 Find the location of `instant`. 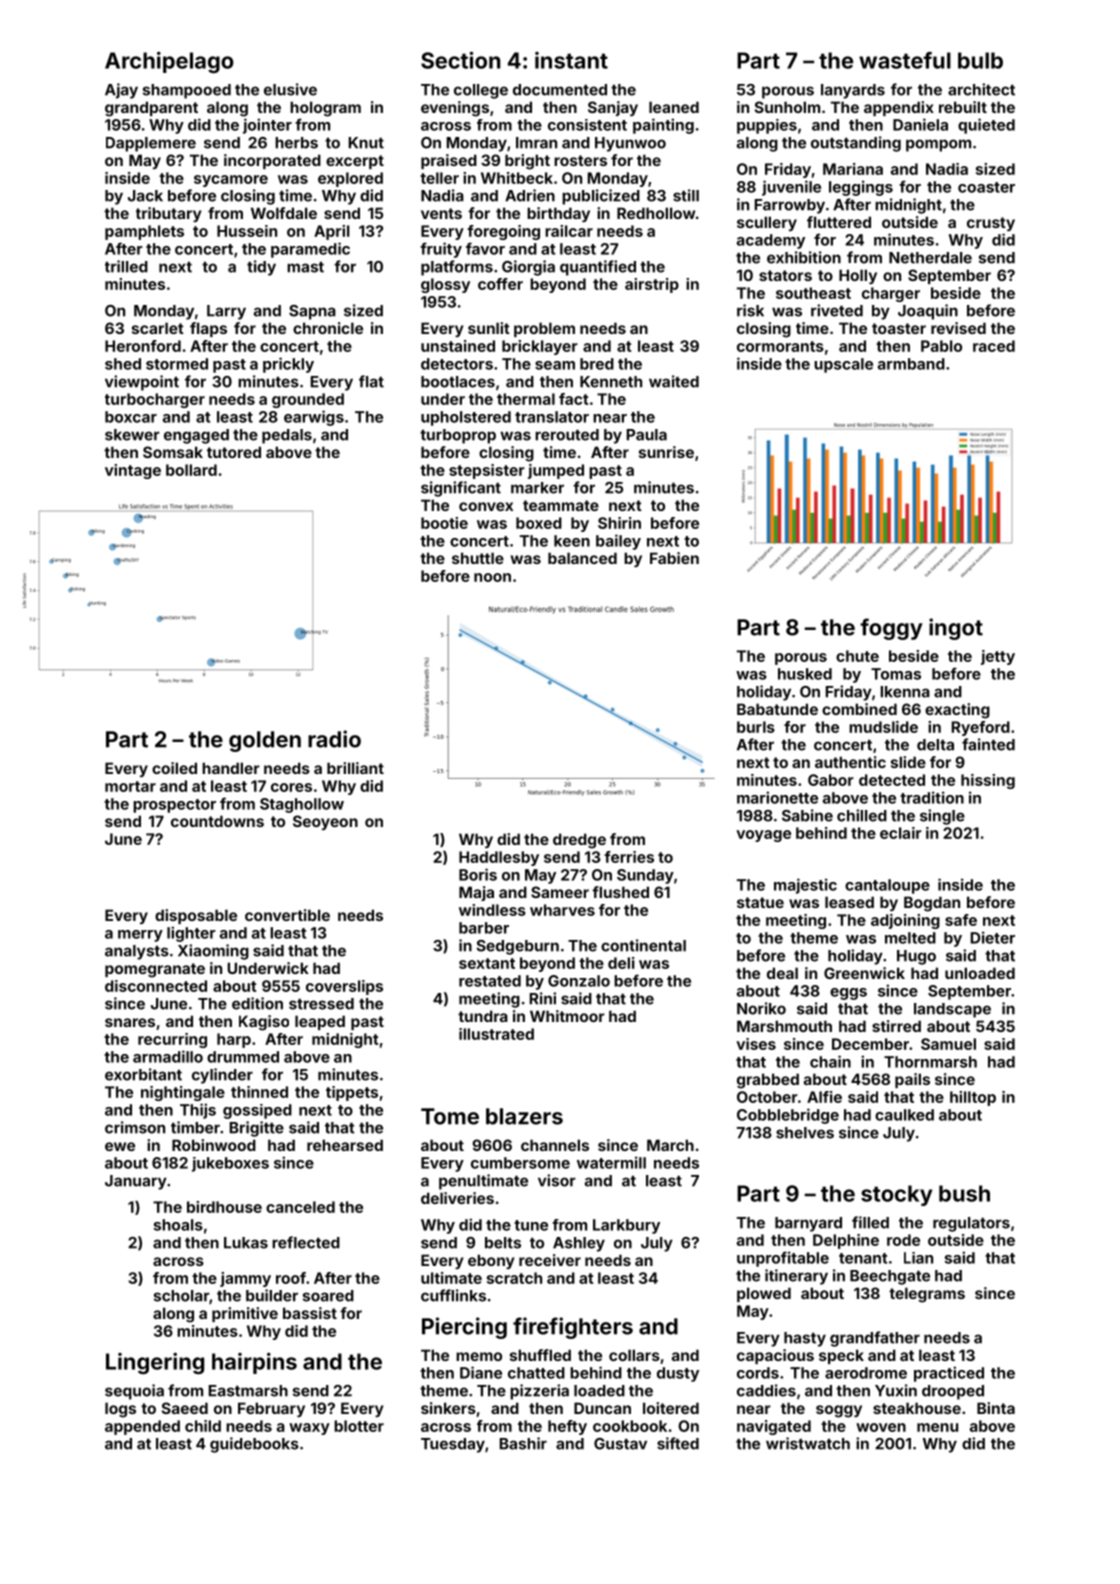

instant is located at coordinates (571, 60).
